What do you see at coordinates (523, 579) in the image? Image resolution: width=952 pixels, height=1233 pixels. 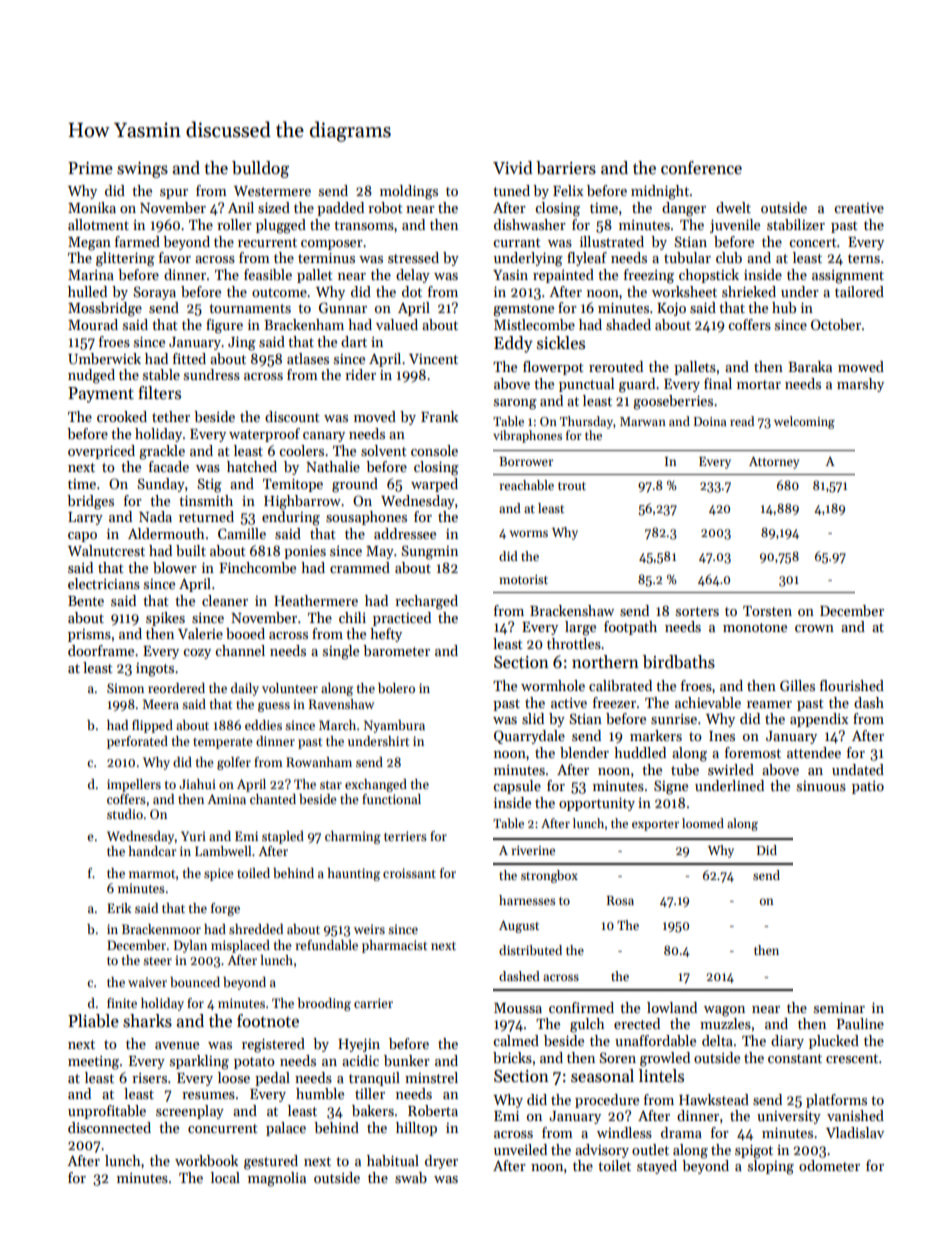 I see `motorist` at bounding box center [523, 579].
